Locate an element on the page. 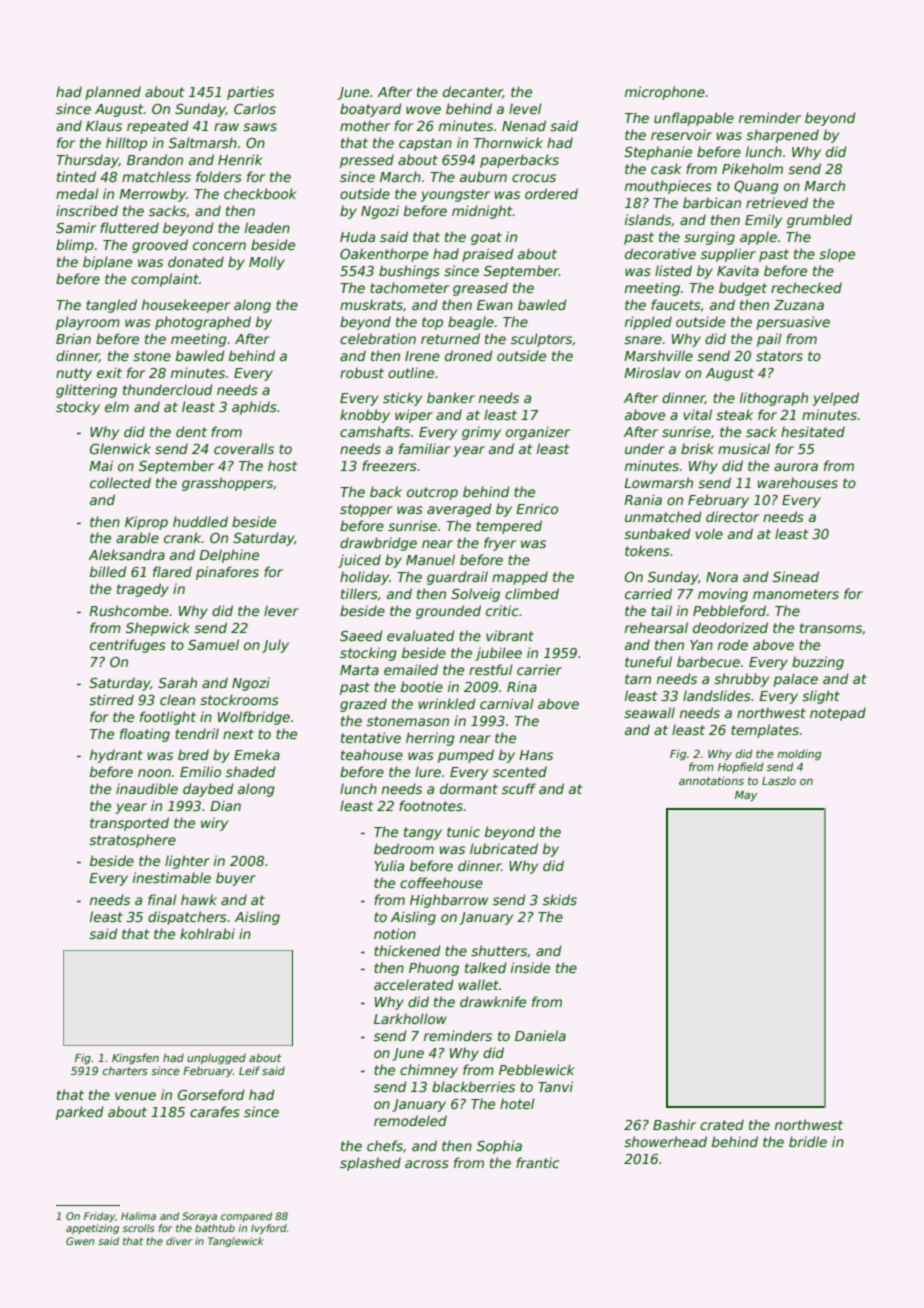  collected is located at coordinates (120, 482).
